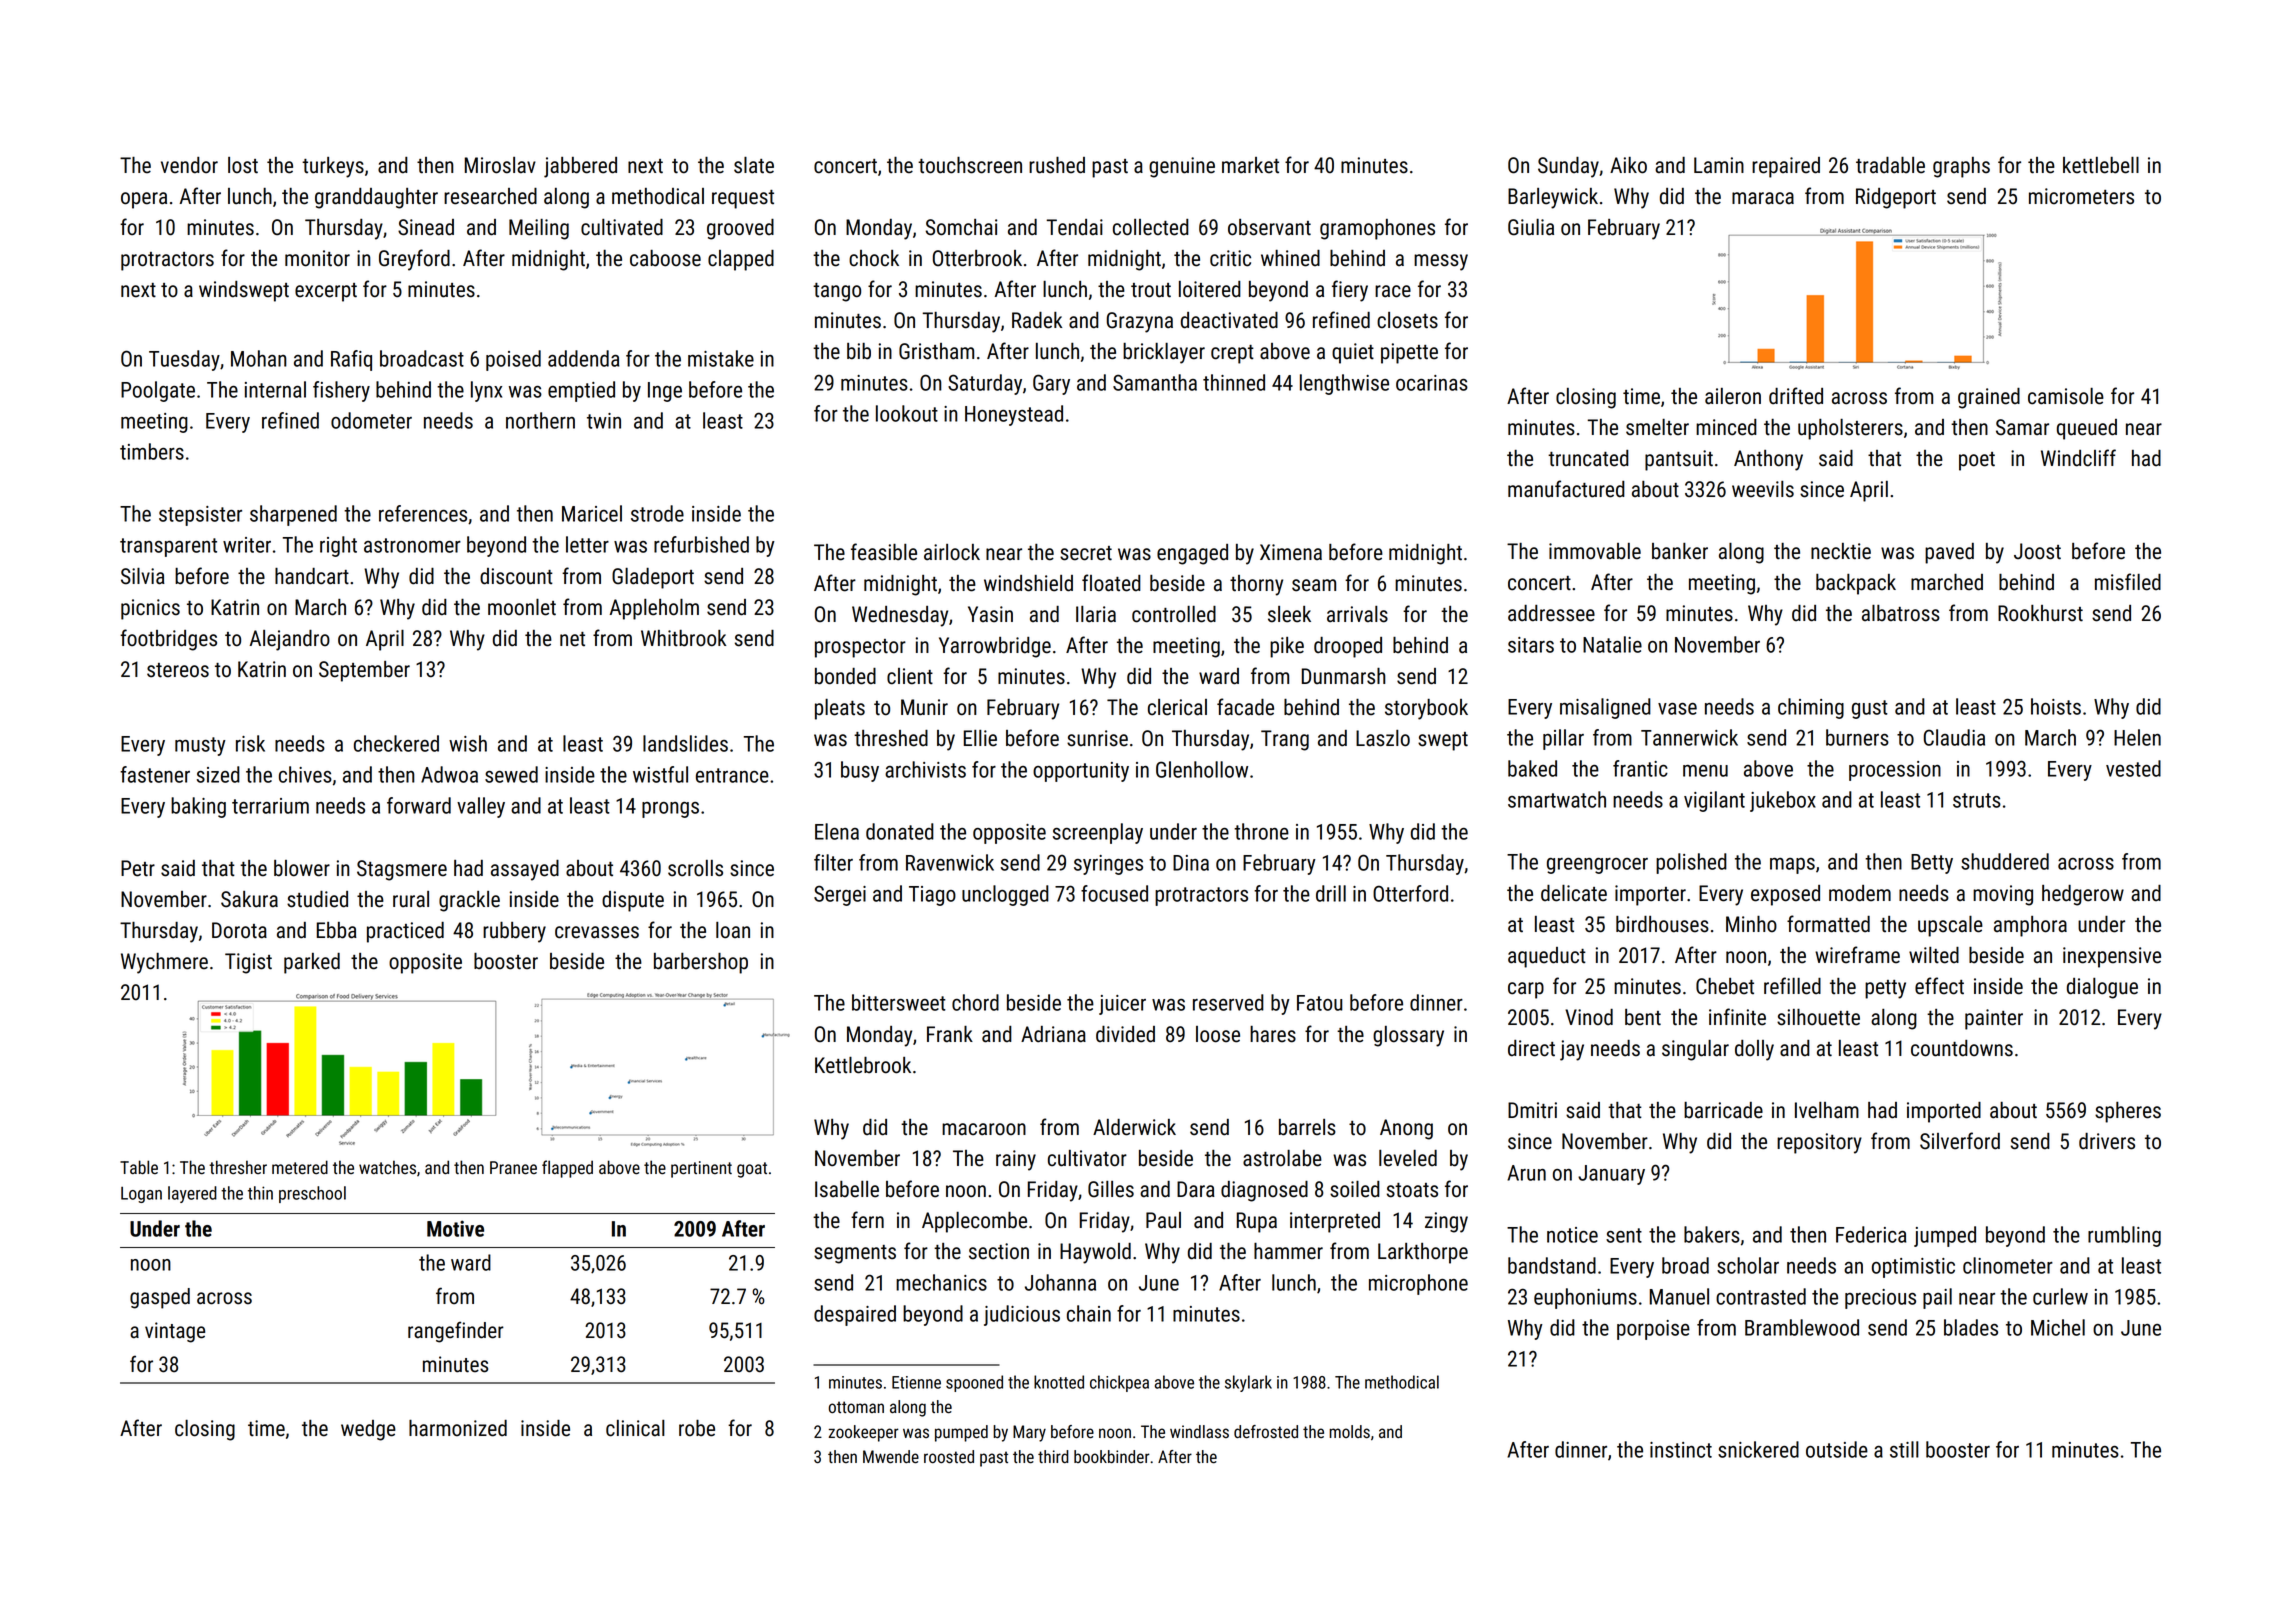  Describe the element at coordinates (1989, 398) in the screenshot. I see `grained` at that location.
